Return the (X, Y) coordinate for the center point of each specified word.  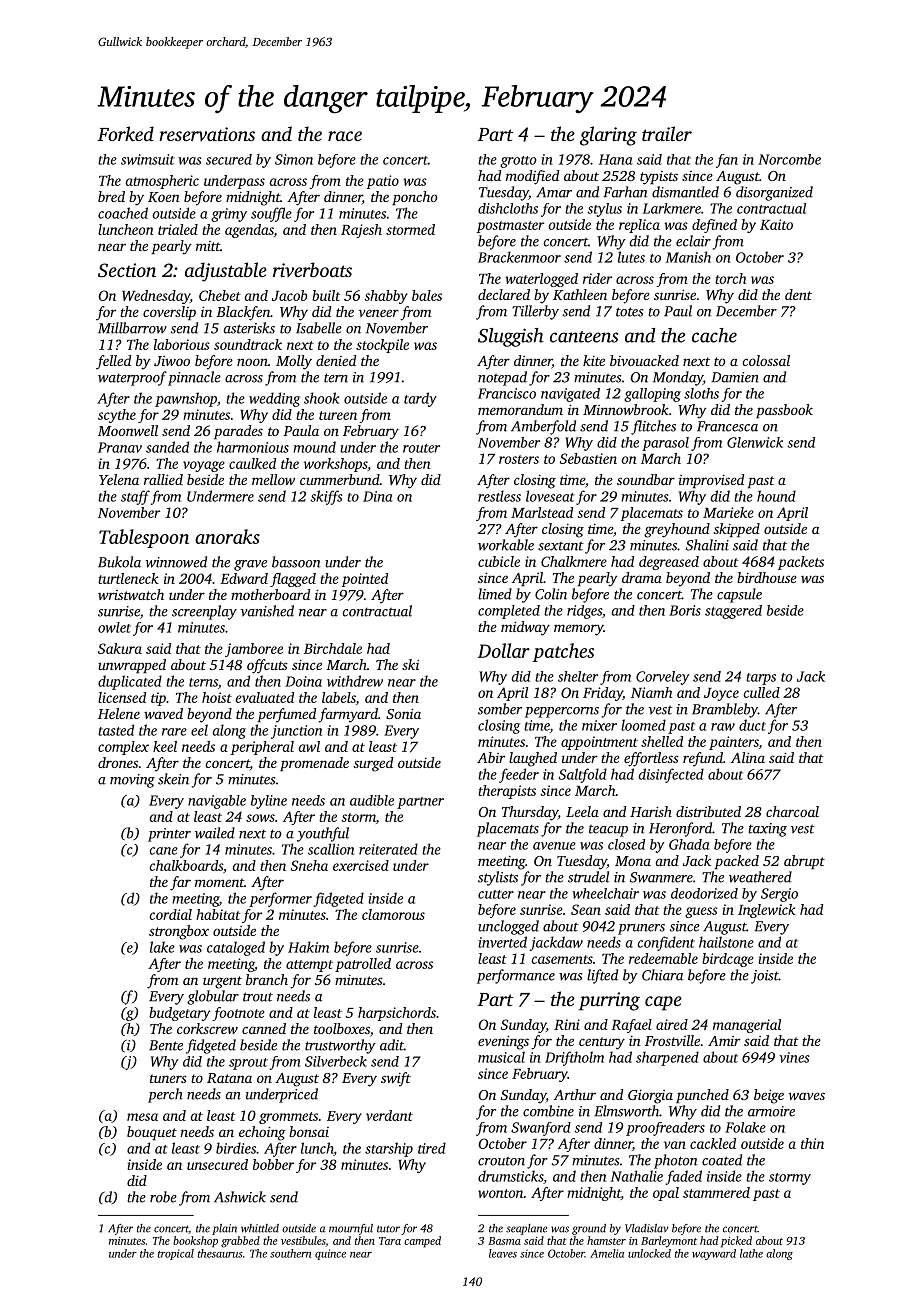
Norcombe (789, 159)
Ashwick (240, 1197)
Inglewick (767, 911)
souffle (271, 214)
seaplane (526, 1229)
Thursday (530, 813)
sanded (167, 447)
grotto (518, 162)
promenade (314, 764)
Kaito (776, 224)
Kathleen (580, 294)
